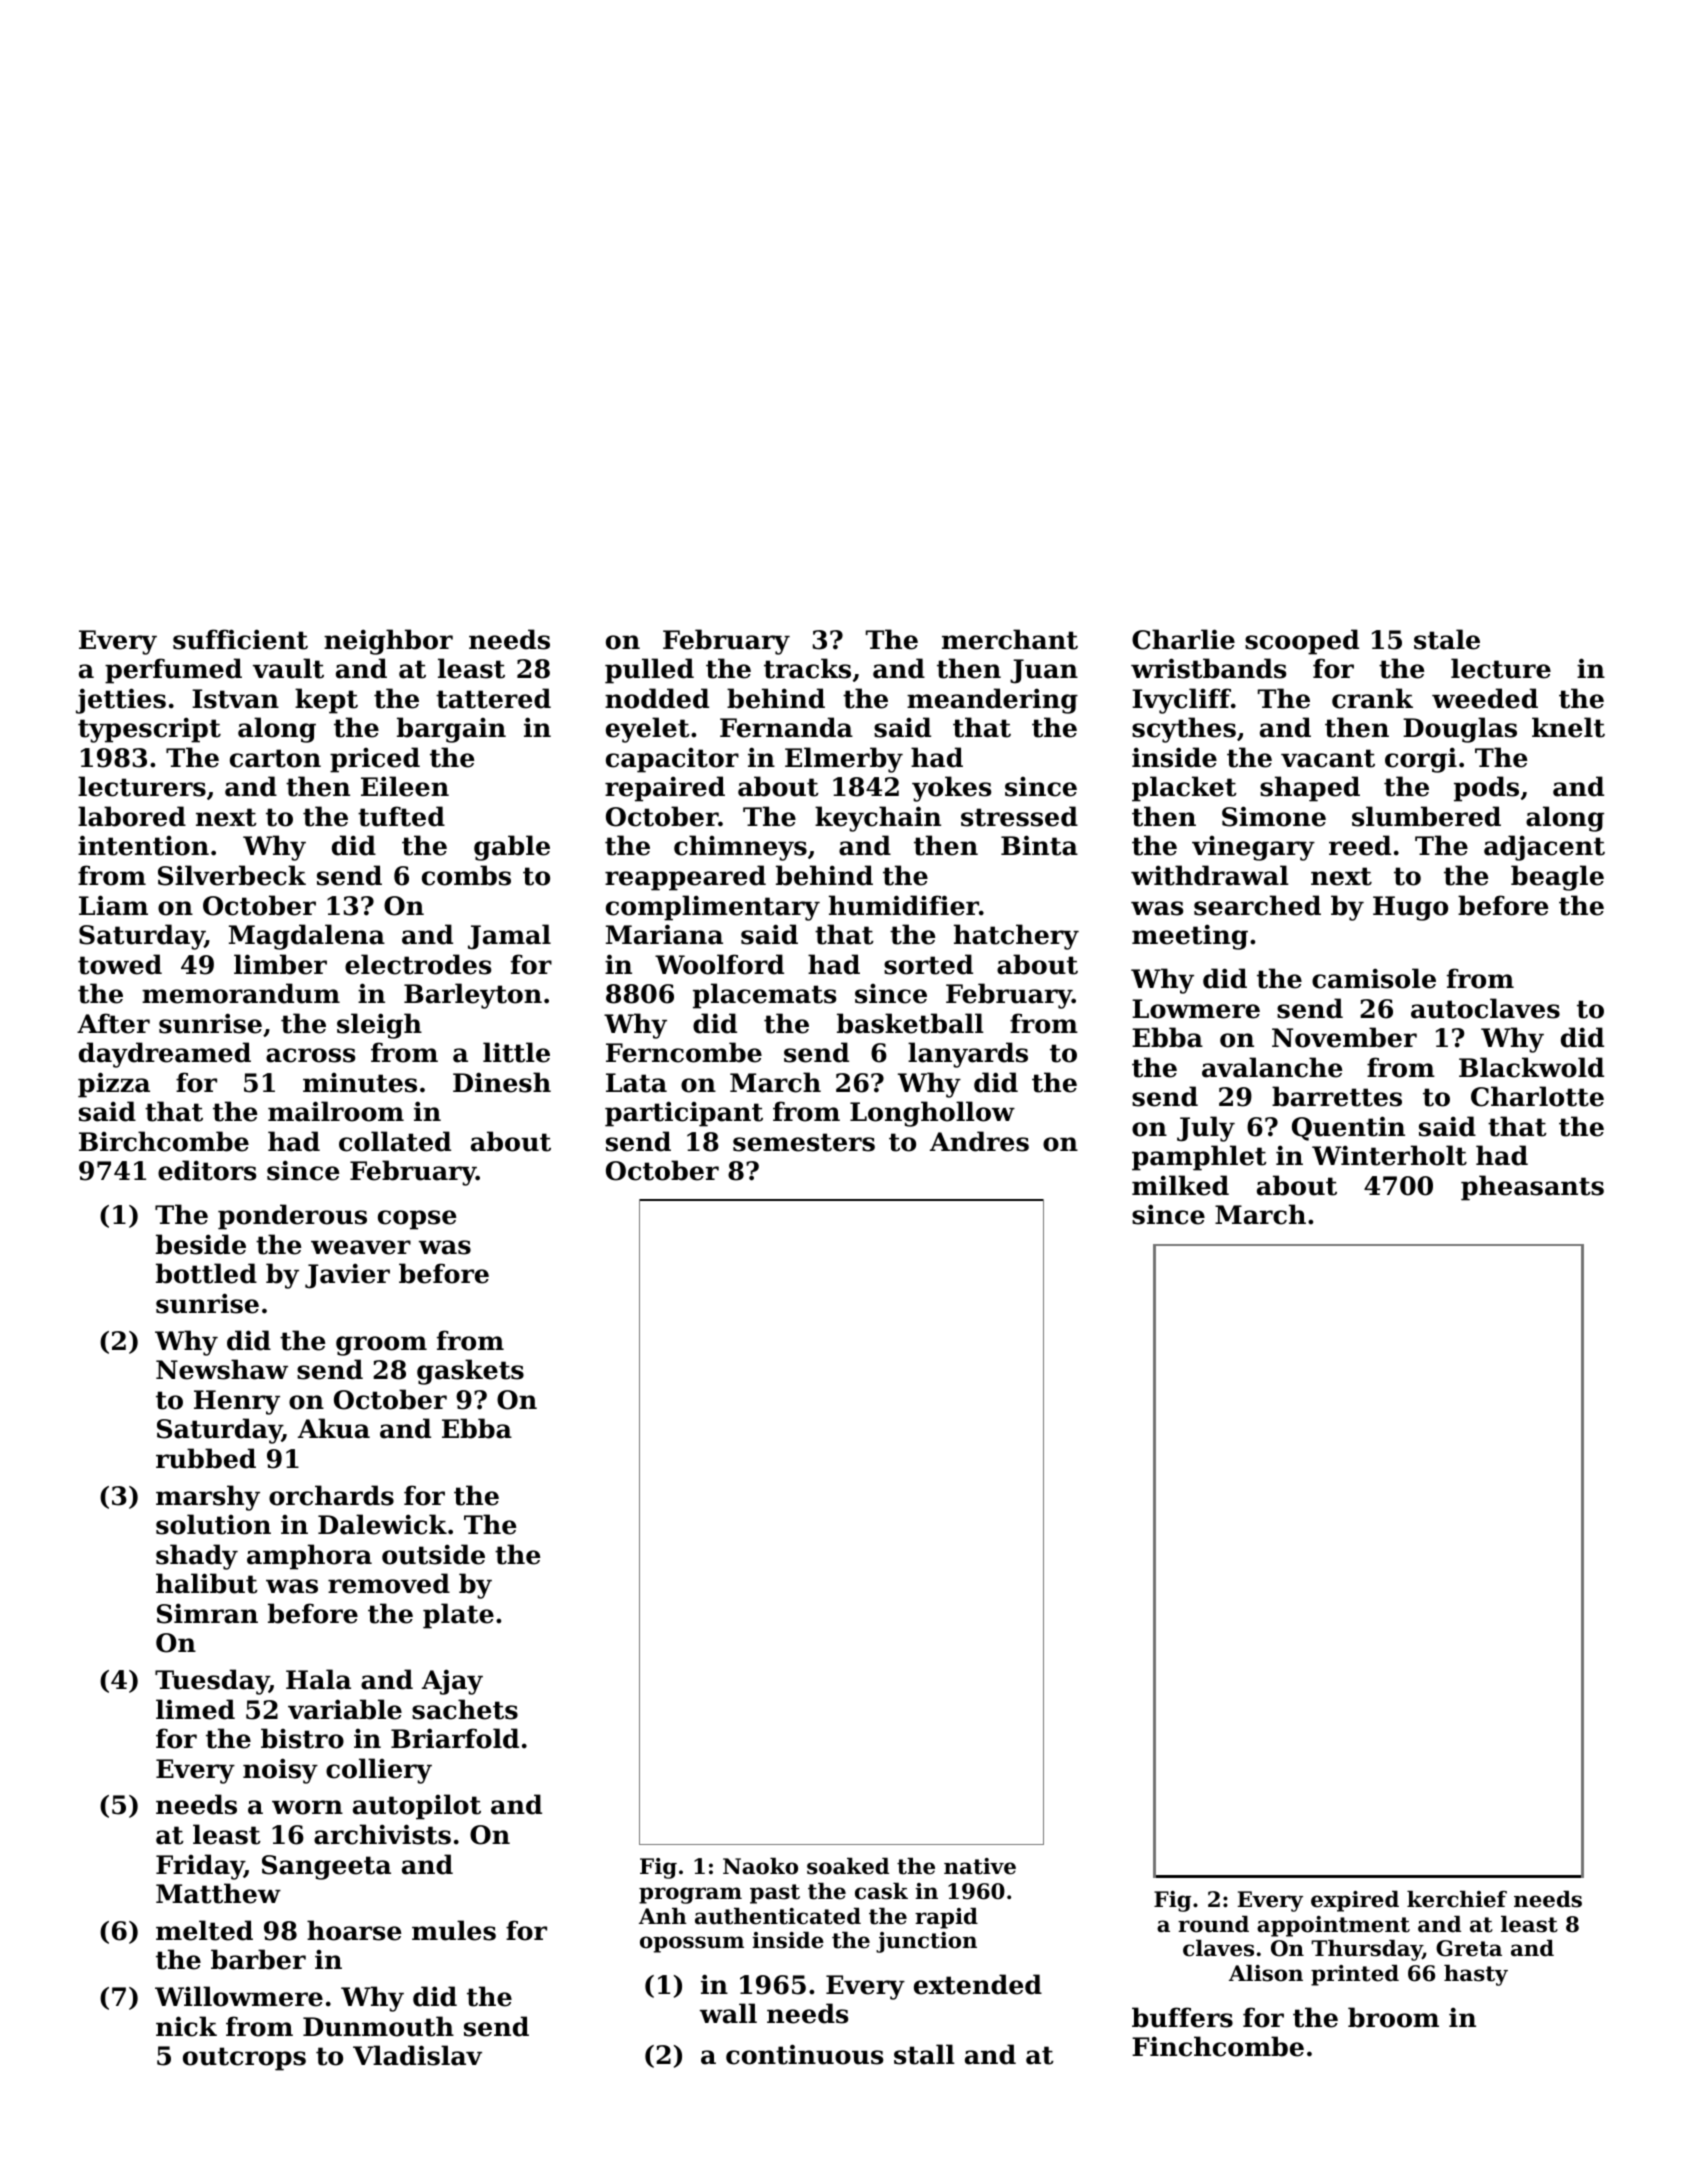  I want to click on semesters, so click(804, 1142).
